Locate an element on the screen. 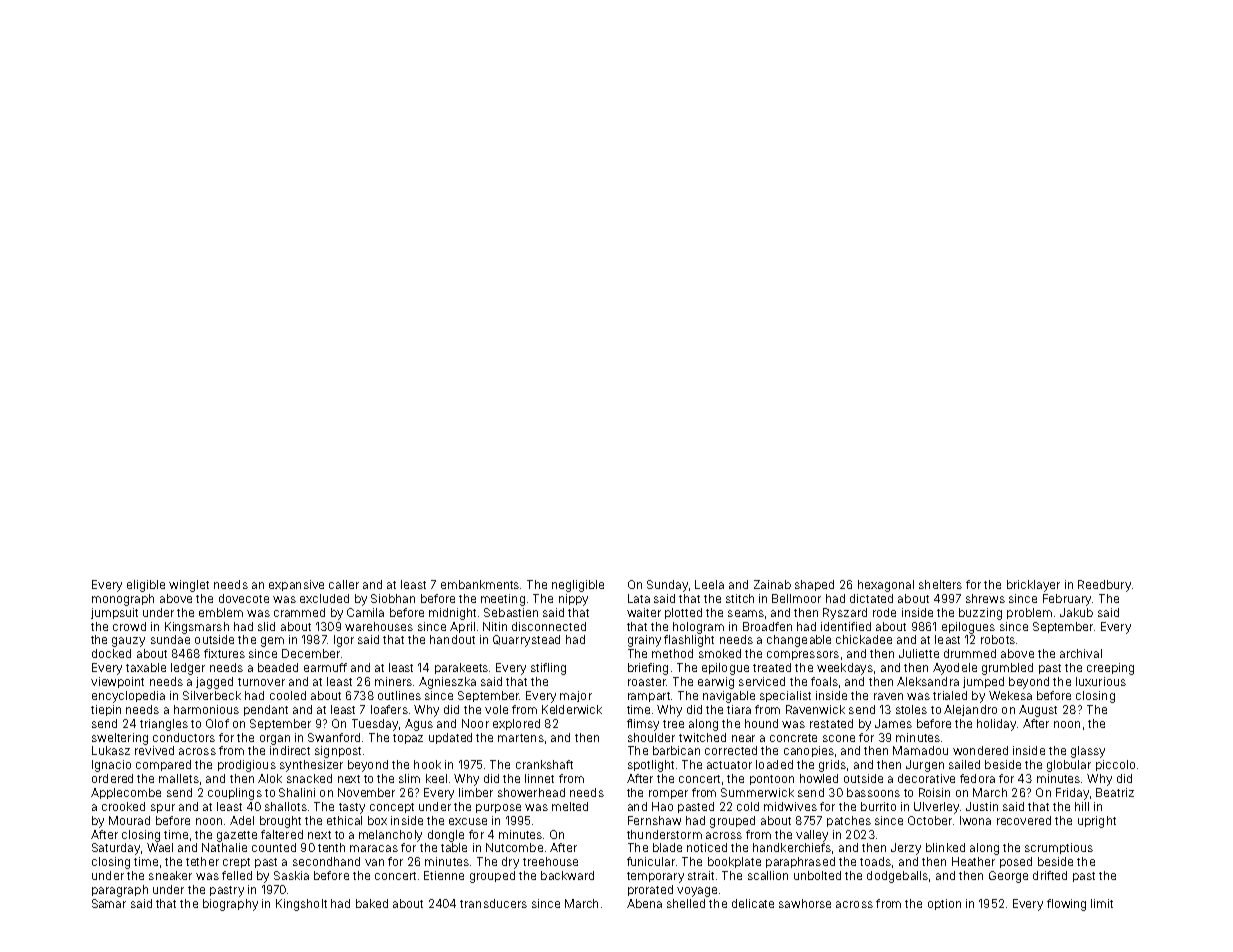 The width and height of the screenshot is (1233, 952). Lata is located at coordinates (639, 598).
